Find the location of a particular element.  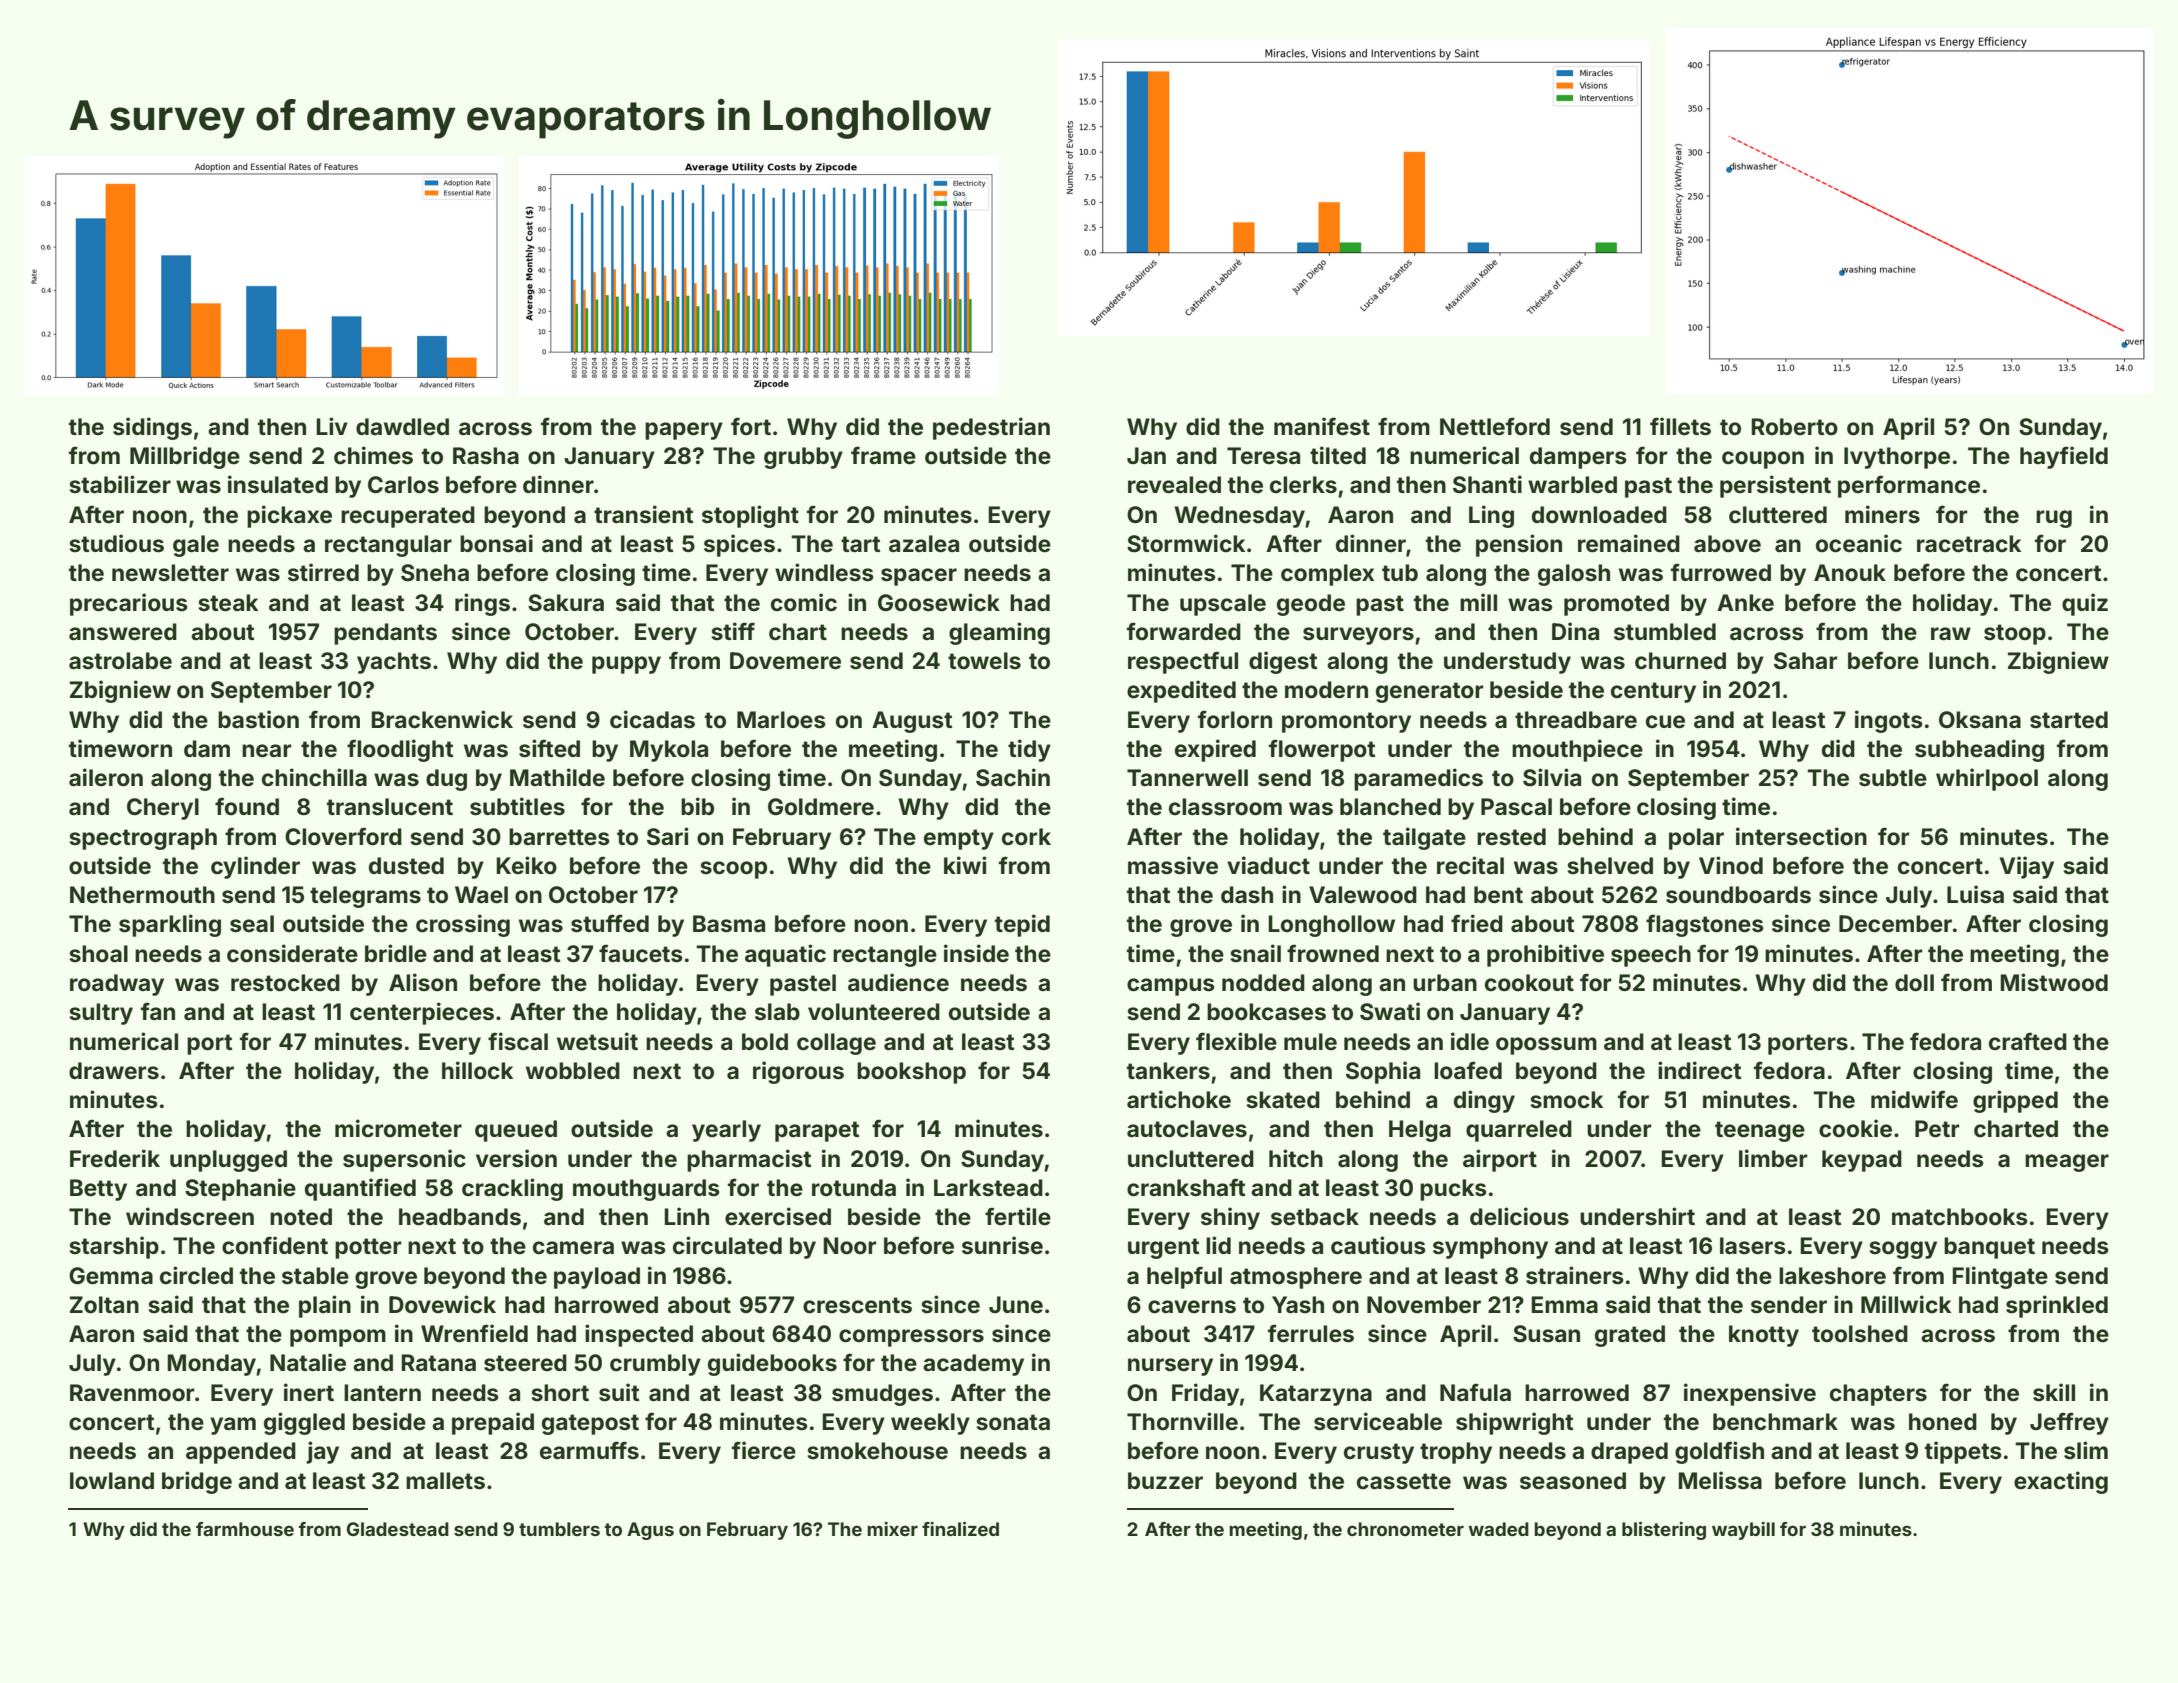

Dina is located at coordinates (1575, 631).
